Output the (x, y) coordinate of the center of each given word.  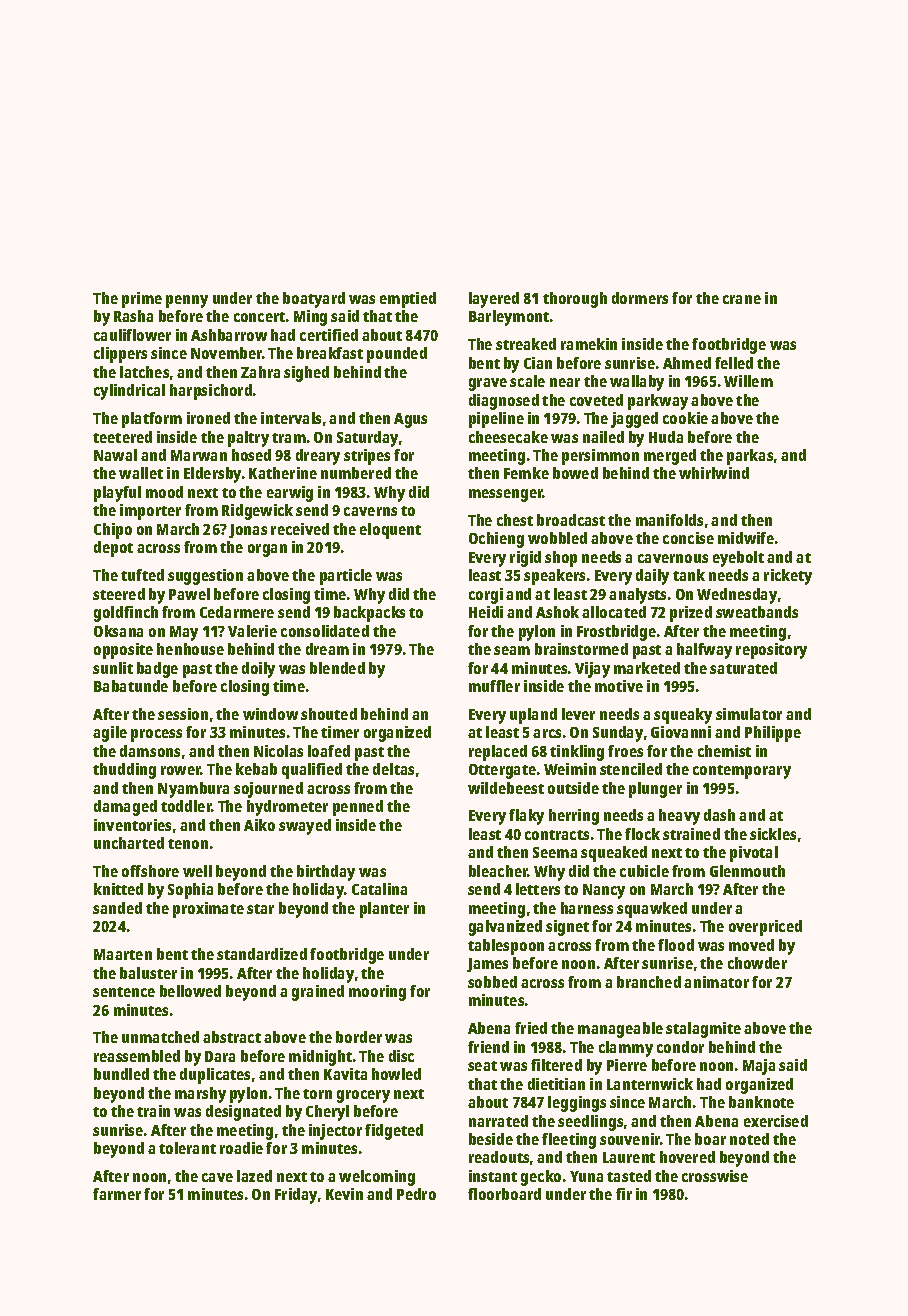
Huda (666, 437)
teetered (122, 437)
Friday (296, 1196)
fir (624, 1194)
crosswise (715, 1176)
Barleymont (509, 318)
